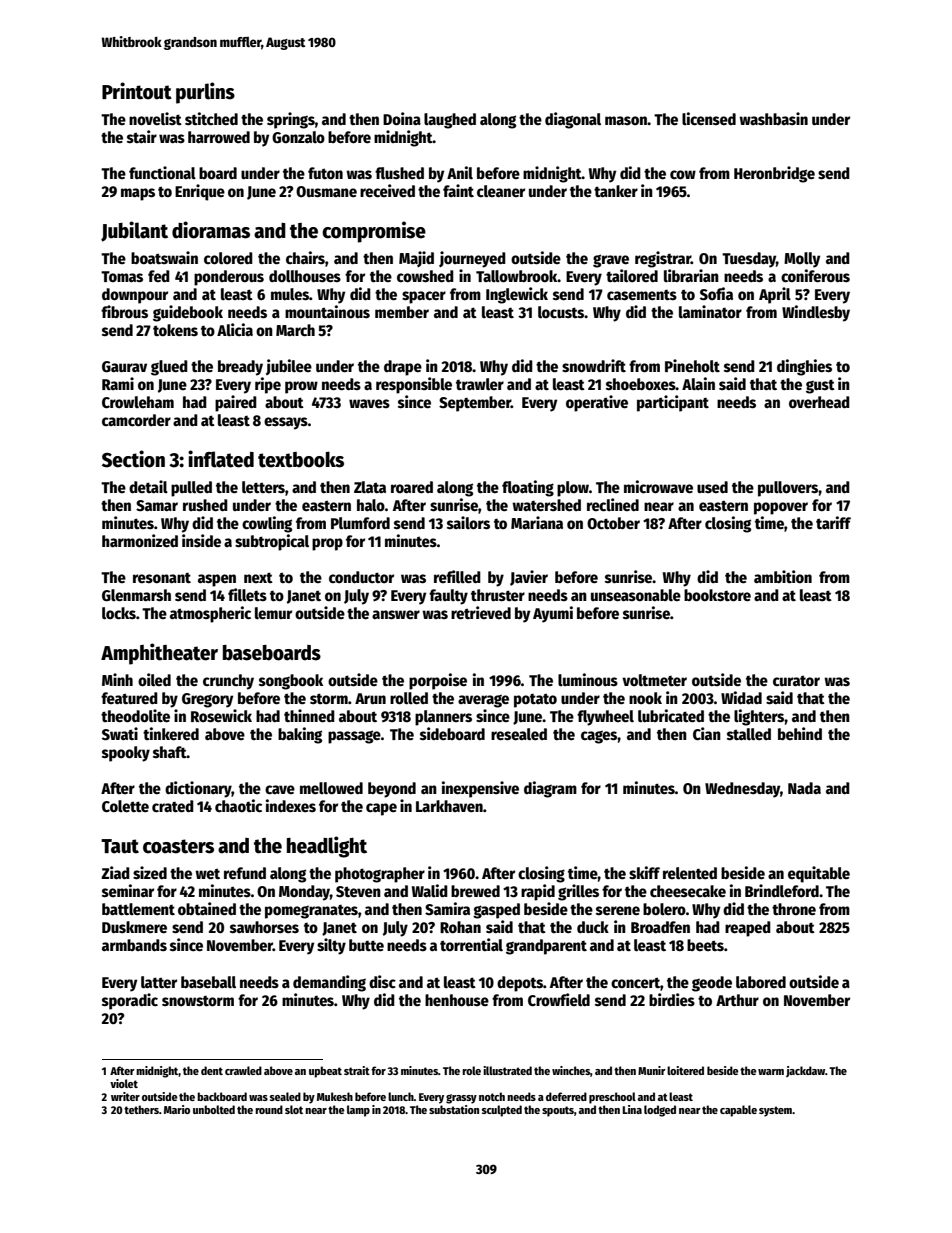 This screenshot has width=952, height=1233. I want to click on washbasin, so click(773, 118).
